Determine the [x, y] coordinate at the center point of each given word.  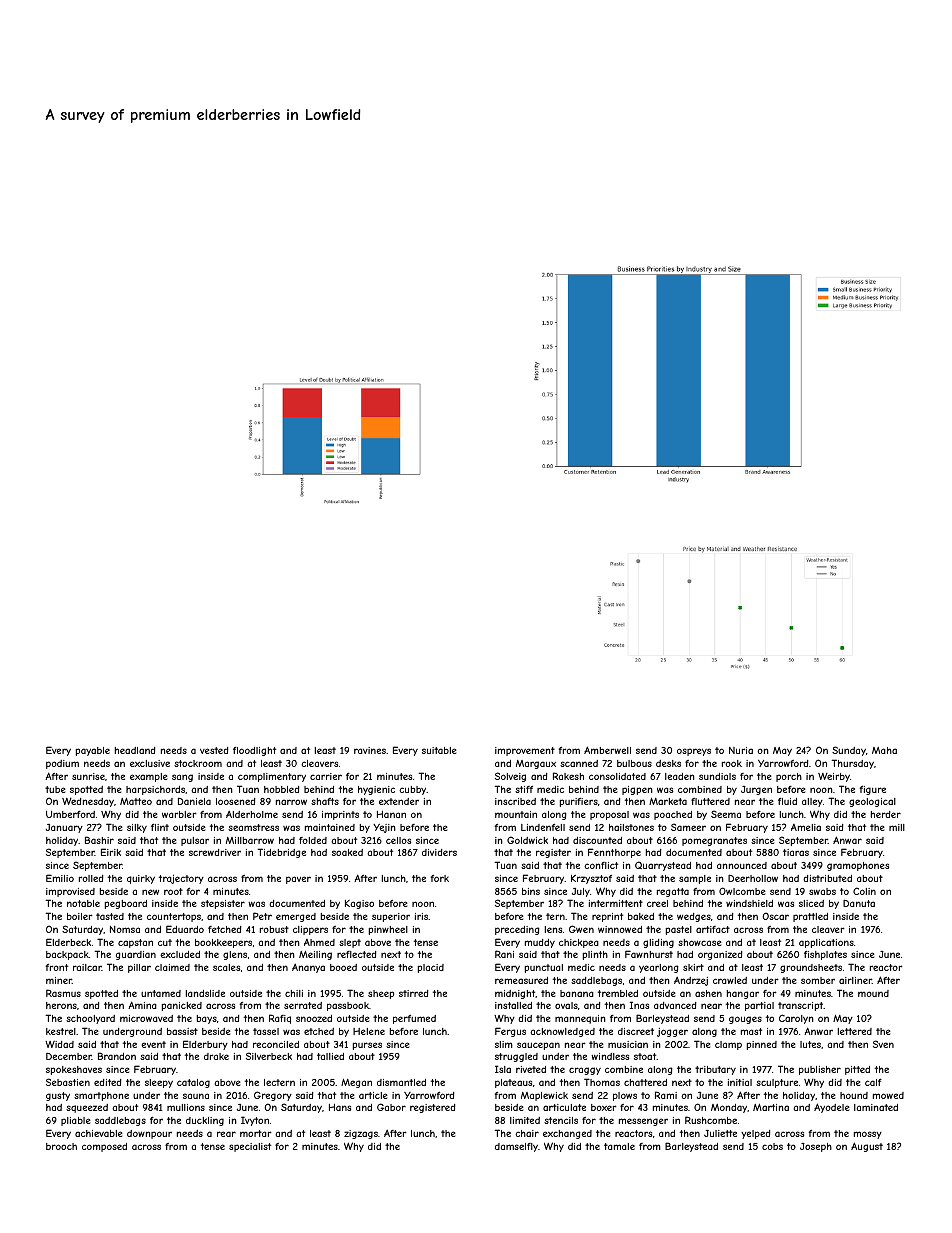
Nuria [741, 750]
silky [137, 828]
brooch [61, 1146]
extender [399, 801]
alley [812, 802]
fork [439, 878]
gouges [745, 1020]
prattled [810, 917]
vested [214, 750]
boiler [80, 916]
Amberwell [607, 750]
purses [367, 1046]
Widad [59, 1044]
